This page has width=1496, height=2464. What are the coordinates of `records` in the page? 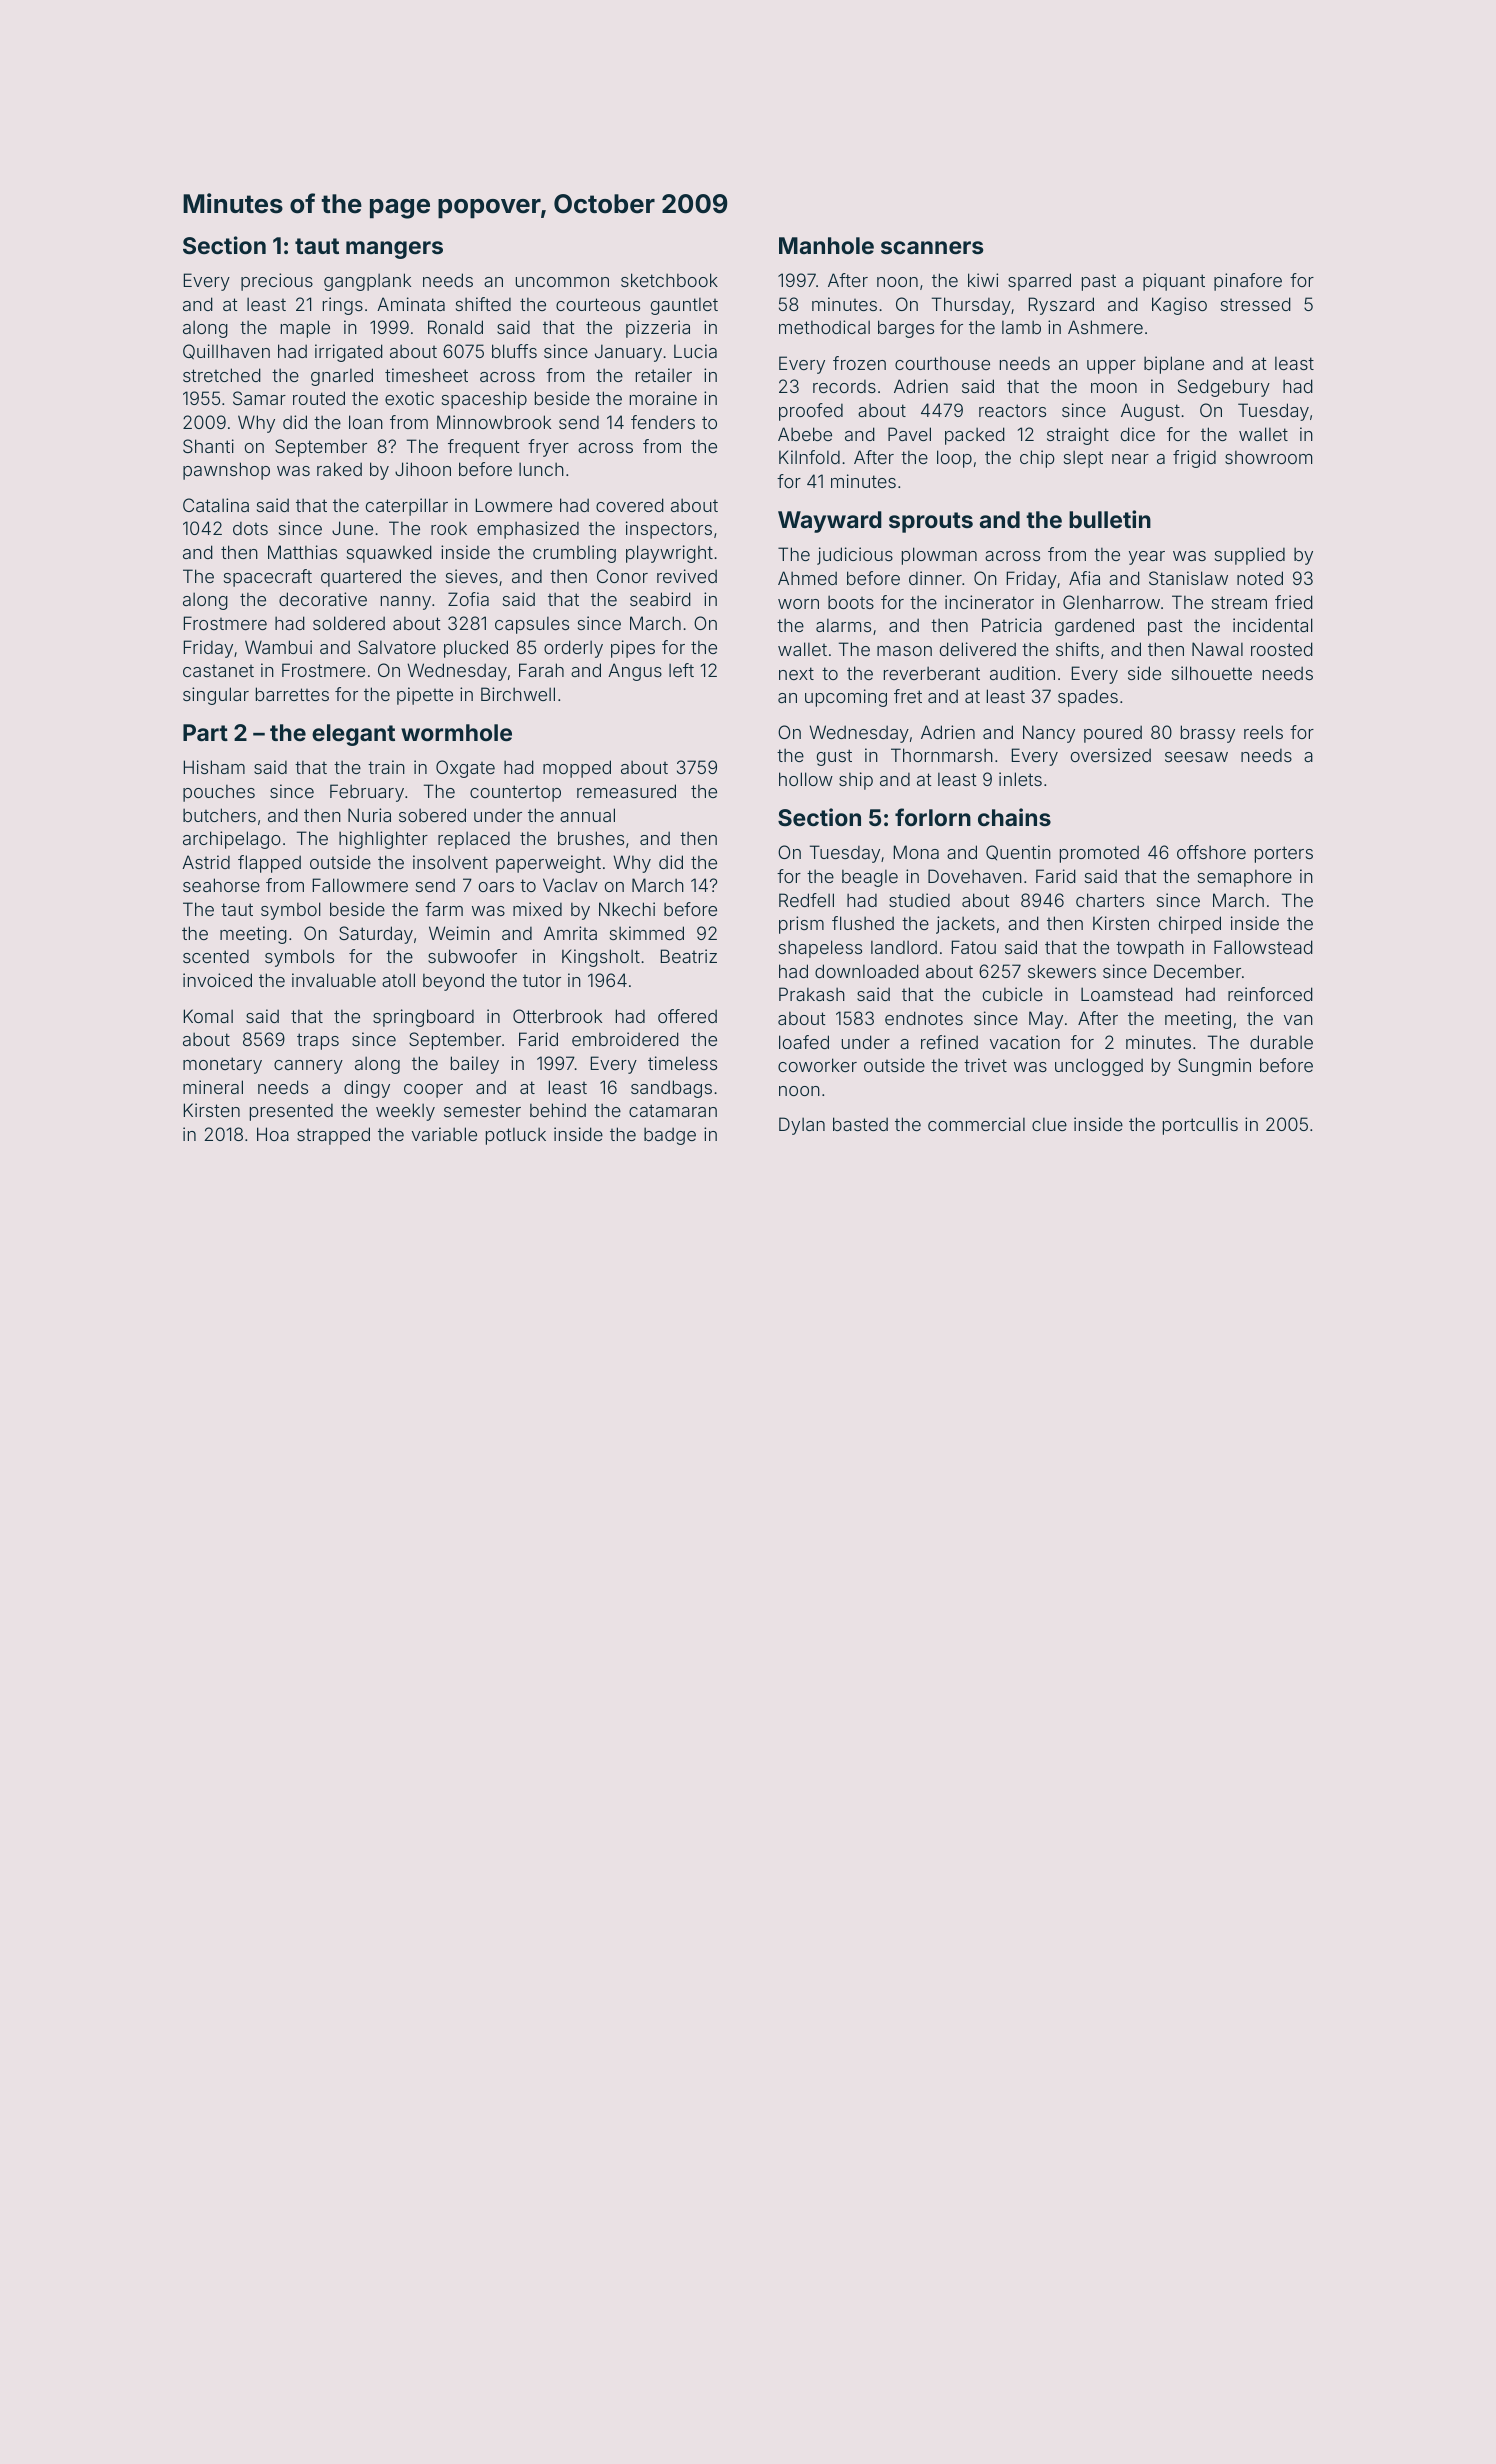 It's located at (844, 386).
